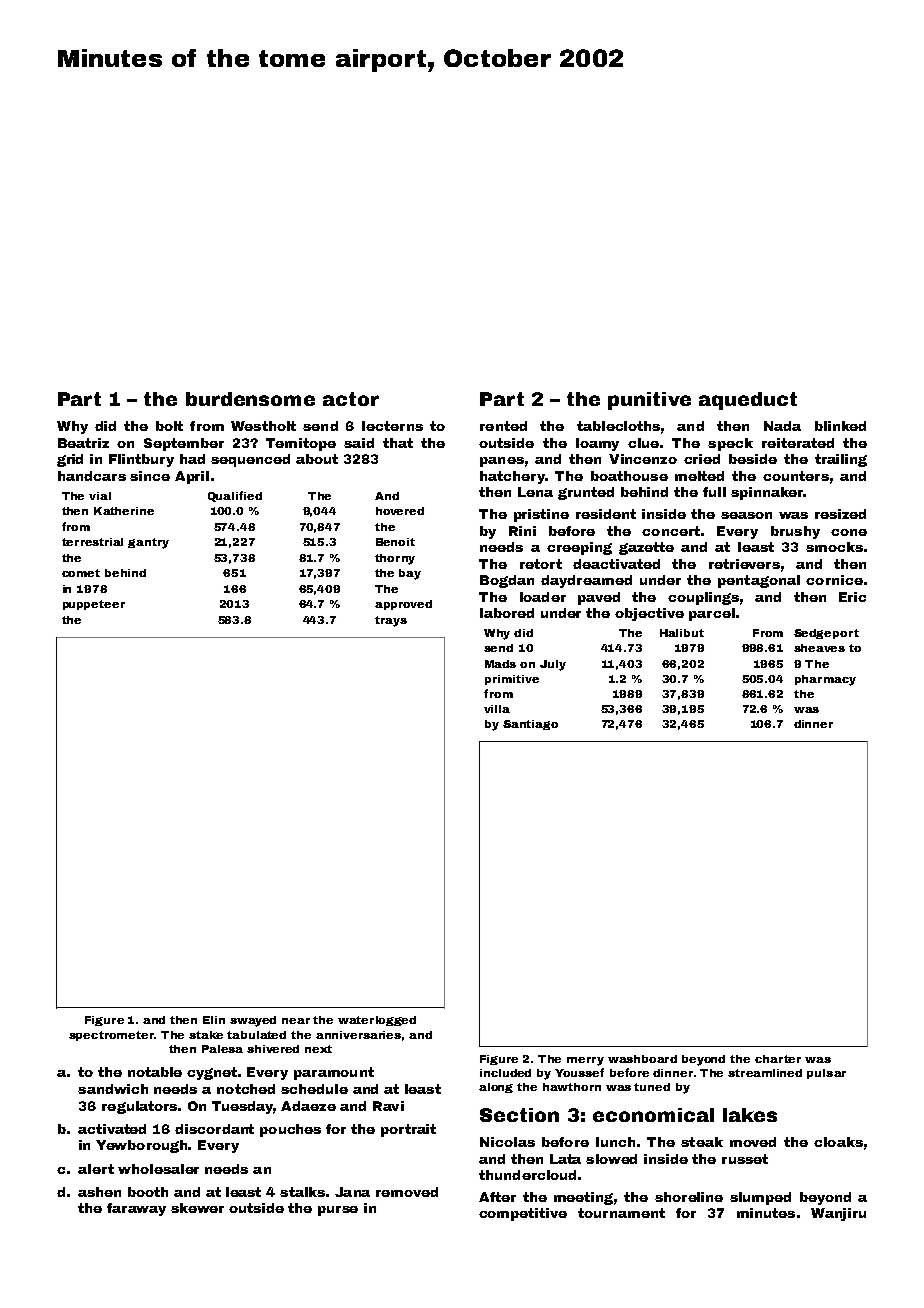  Describe the element at coordinates (841, 460) in the page. I see `trailing` at that location.
